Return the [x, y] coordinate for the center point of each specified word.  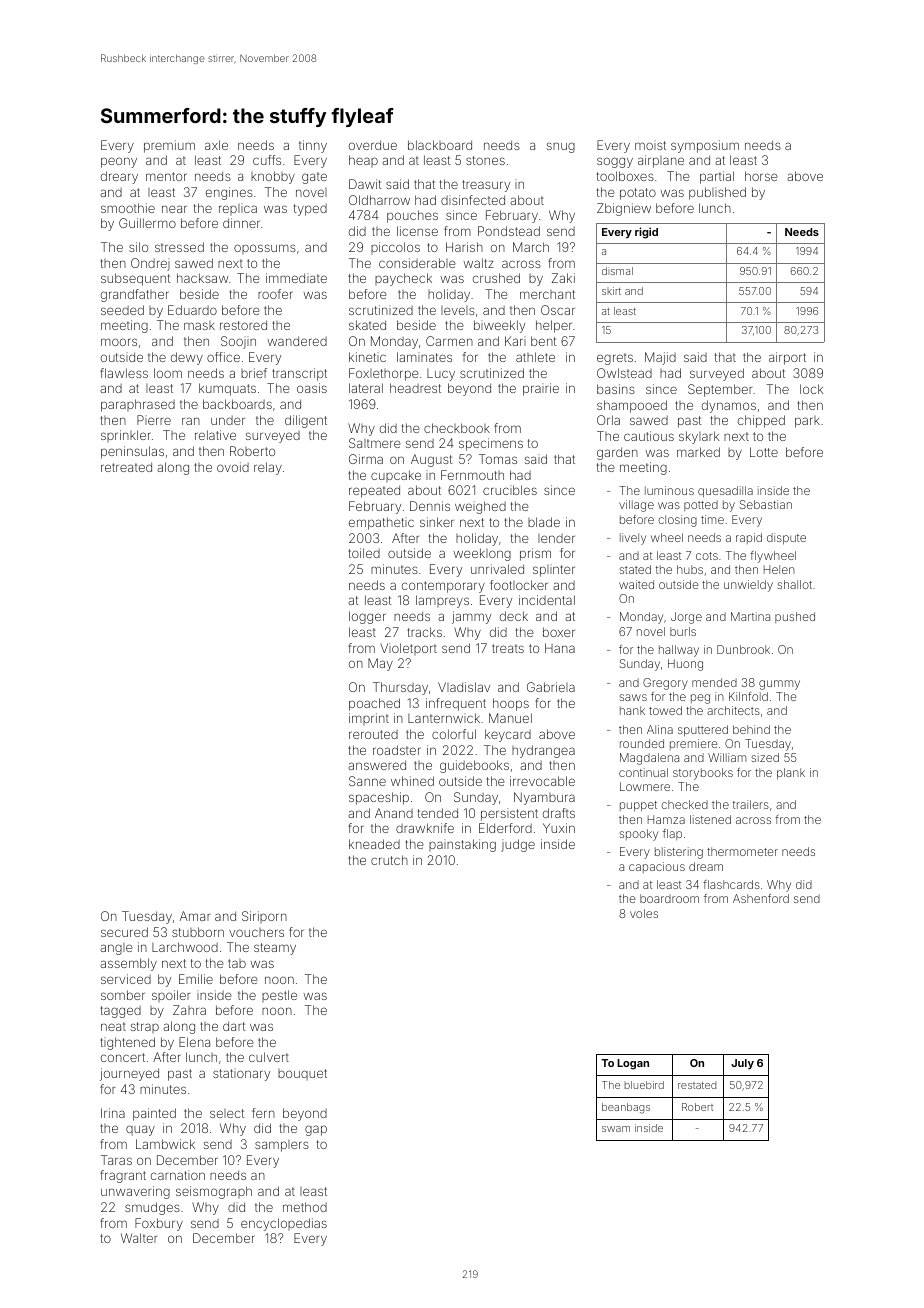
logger [367, 617]
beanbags [626, 1108]
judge [518, 845]
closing [677, 521]
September [720, 390]
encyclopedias [284, 1224]
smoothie [128, 208]
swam [616, 1129]
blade [544, 522]
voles [644, 913]
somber [123, 995]
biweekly [499, 326]
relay [268, 468]
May [380, 664]
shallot [795, 584]
